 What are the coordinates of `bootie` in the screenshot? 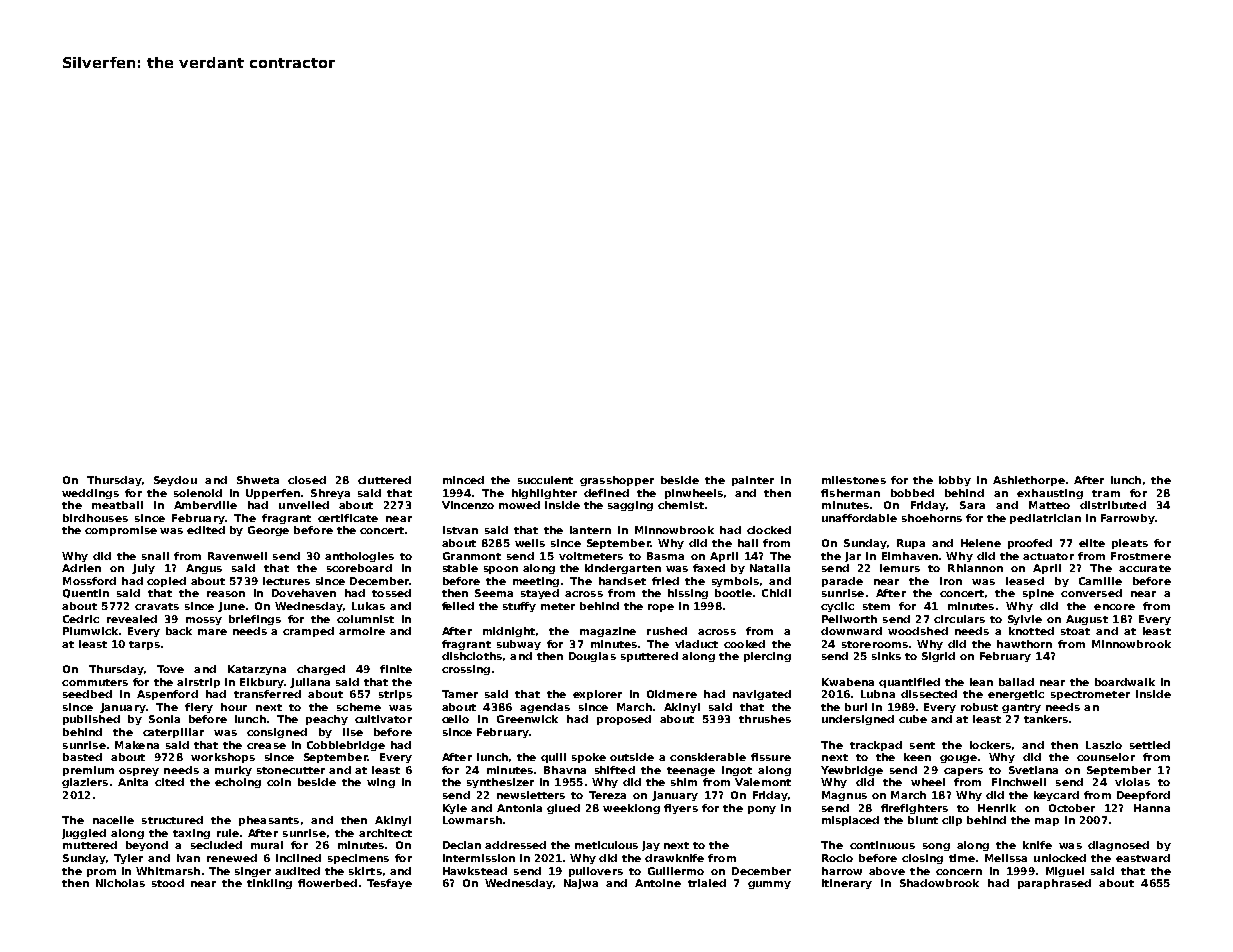 It's located at (733, 593).
